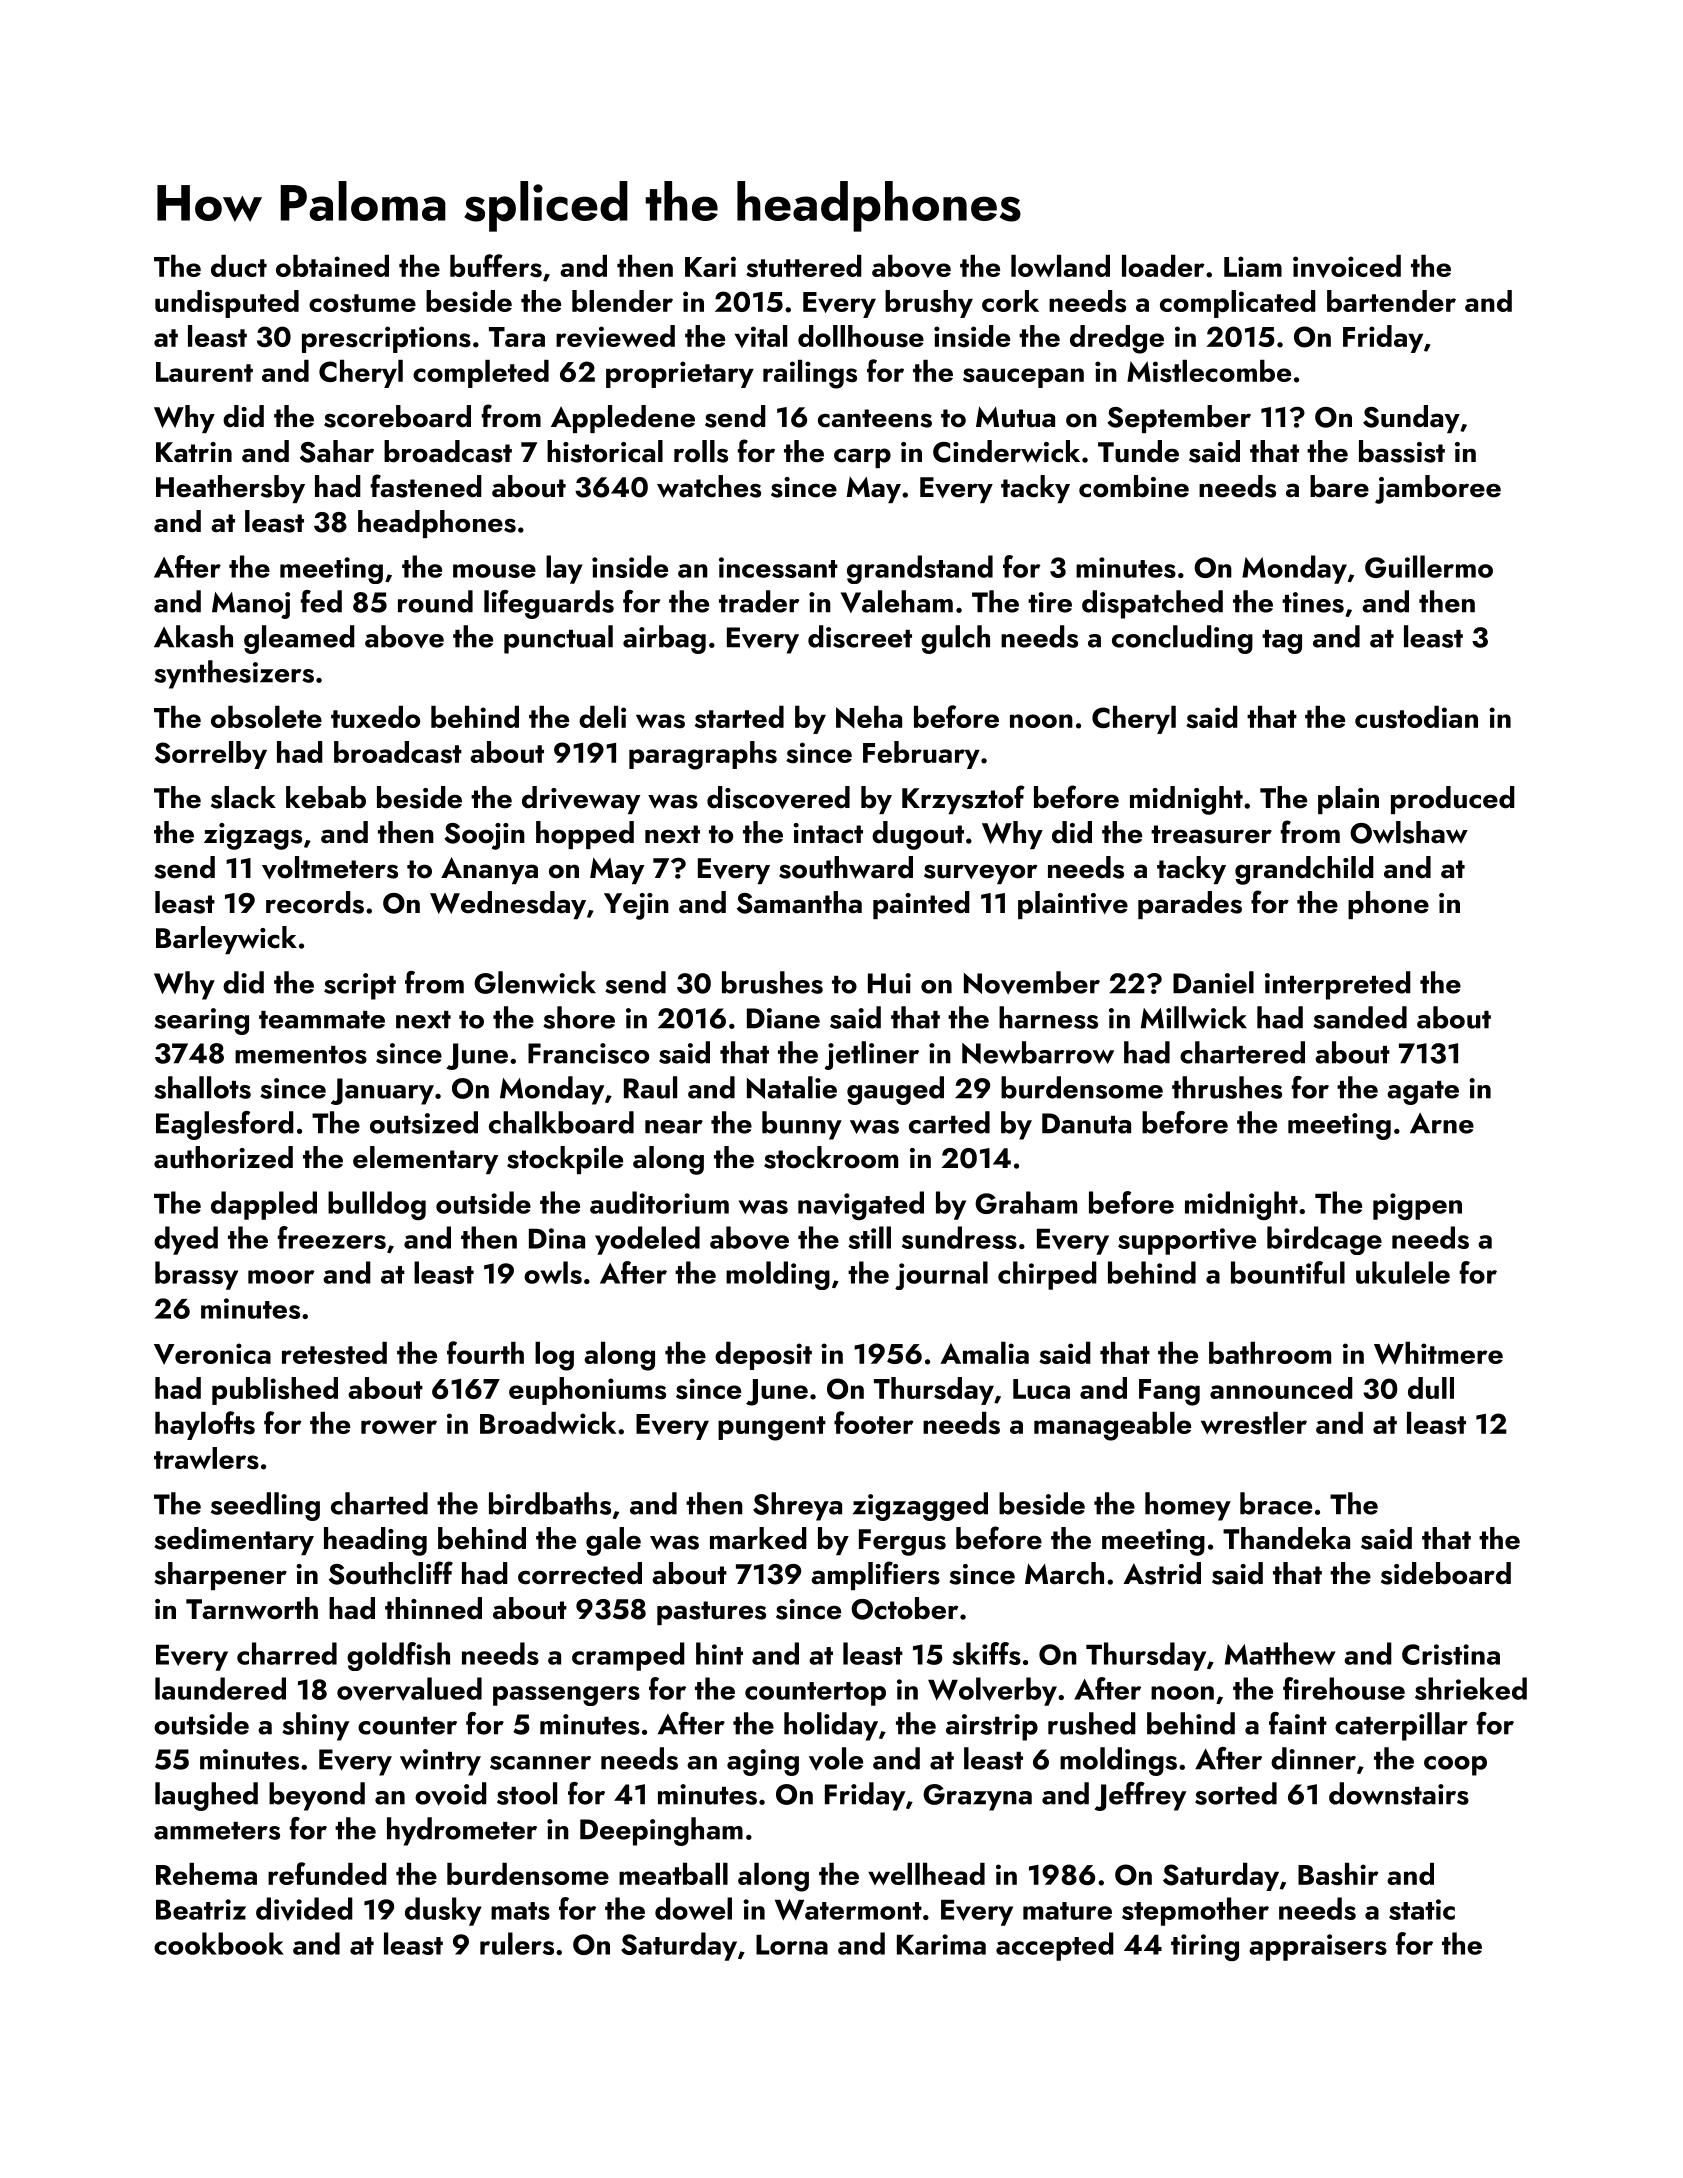  What do you see at coordinates (1134, 486) in the page?
I see `combine` at bounding box center [1134, 486].
